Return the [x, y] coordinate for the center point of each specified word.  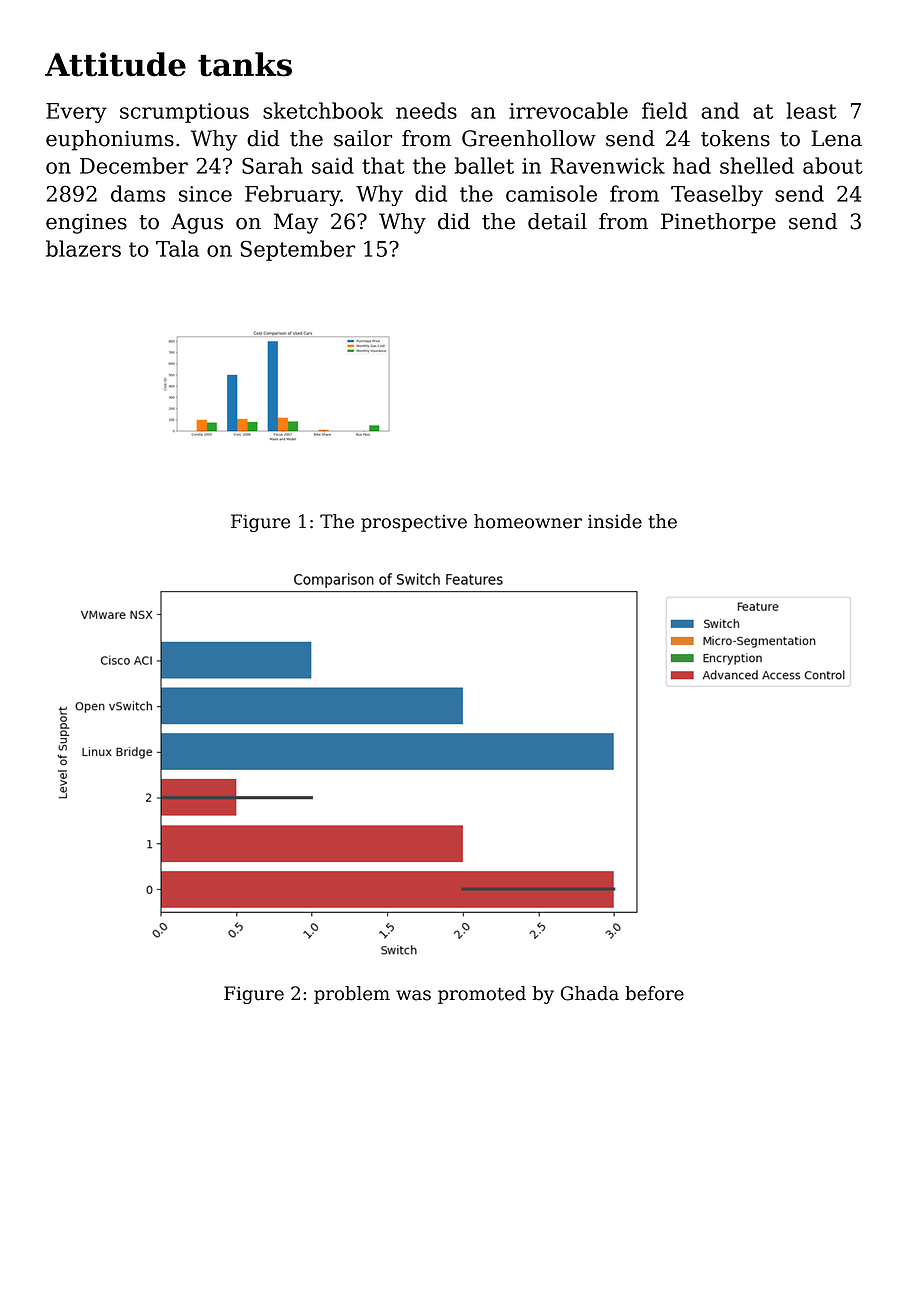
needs [426, 110]
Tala [177, 248]
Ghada [590, 993]
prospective [414, 523]
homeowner [528, 521]
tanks [245, 64]
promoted [482, 995]
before [654, 993]
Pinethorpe [718, 223]
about [833, 165]
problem [352, 995]
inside [615, 521]
